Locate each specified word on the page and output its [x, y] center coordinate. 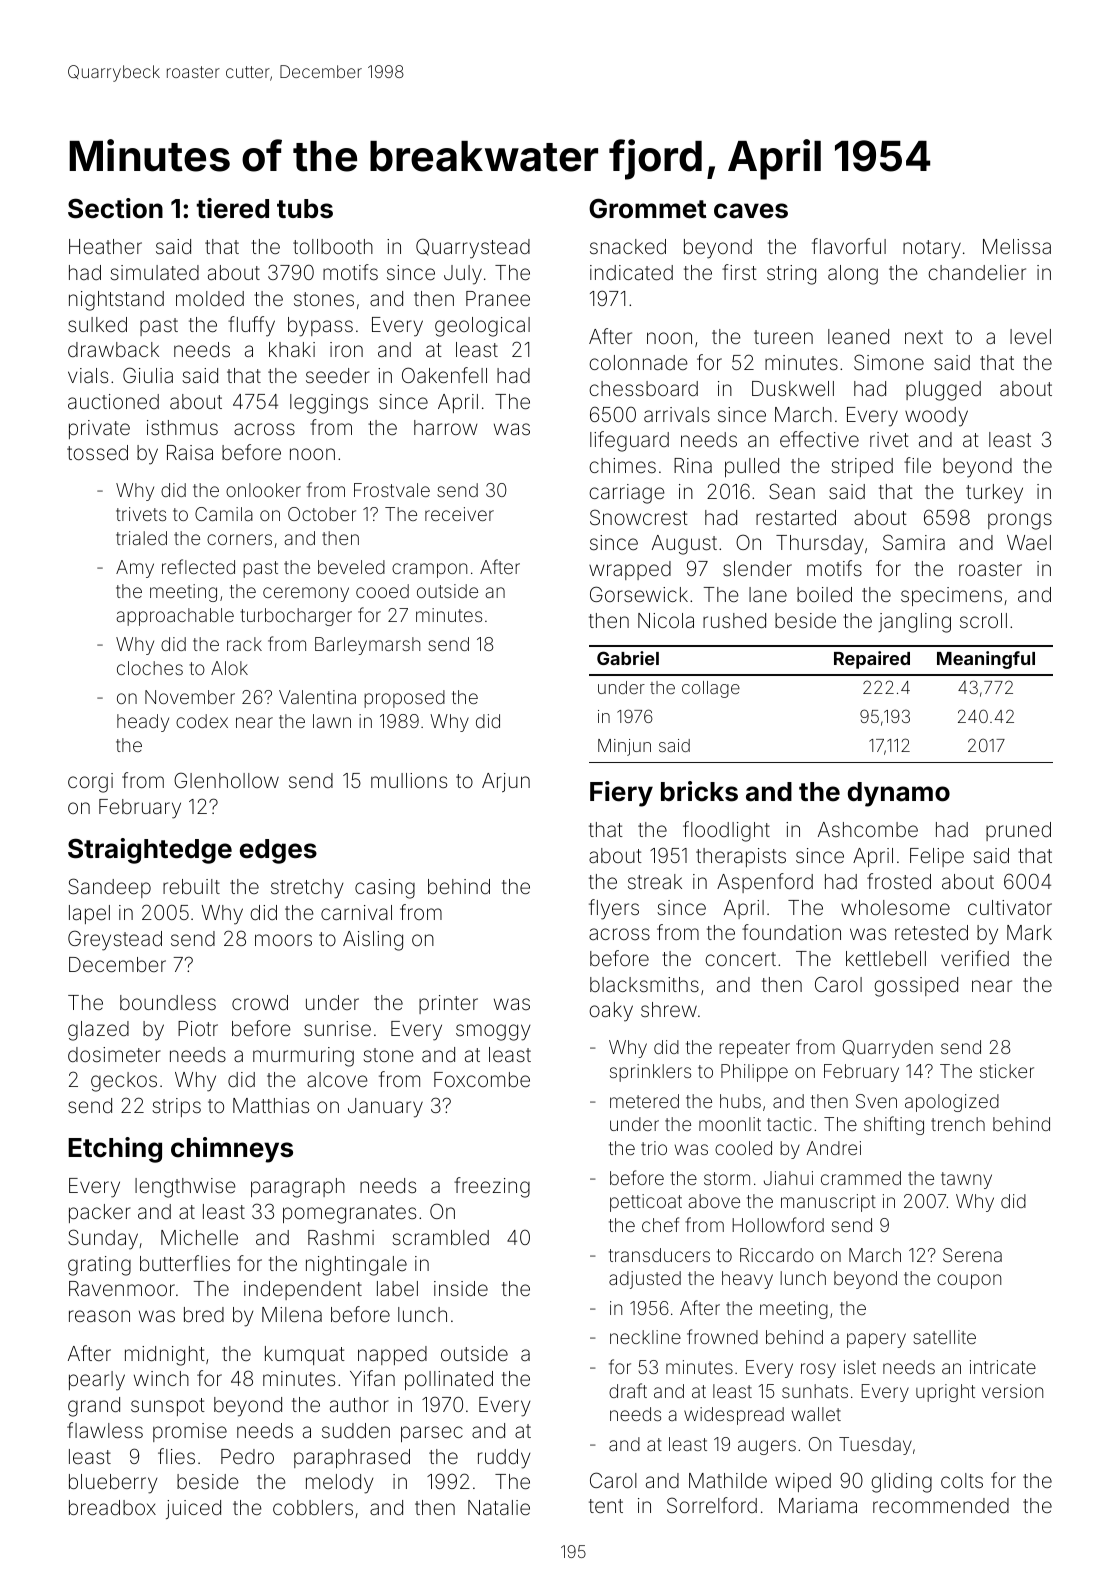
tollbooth [333, 246]
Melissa [1017, 246]
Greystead [115, 940]
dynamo [899, 794]
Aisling [373, 941]
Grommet [648, 208]
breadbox [112, 1507]
